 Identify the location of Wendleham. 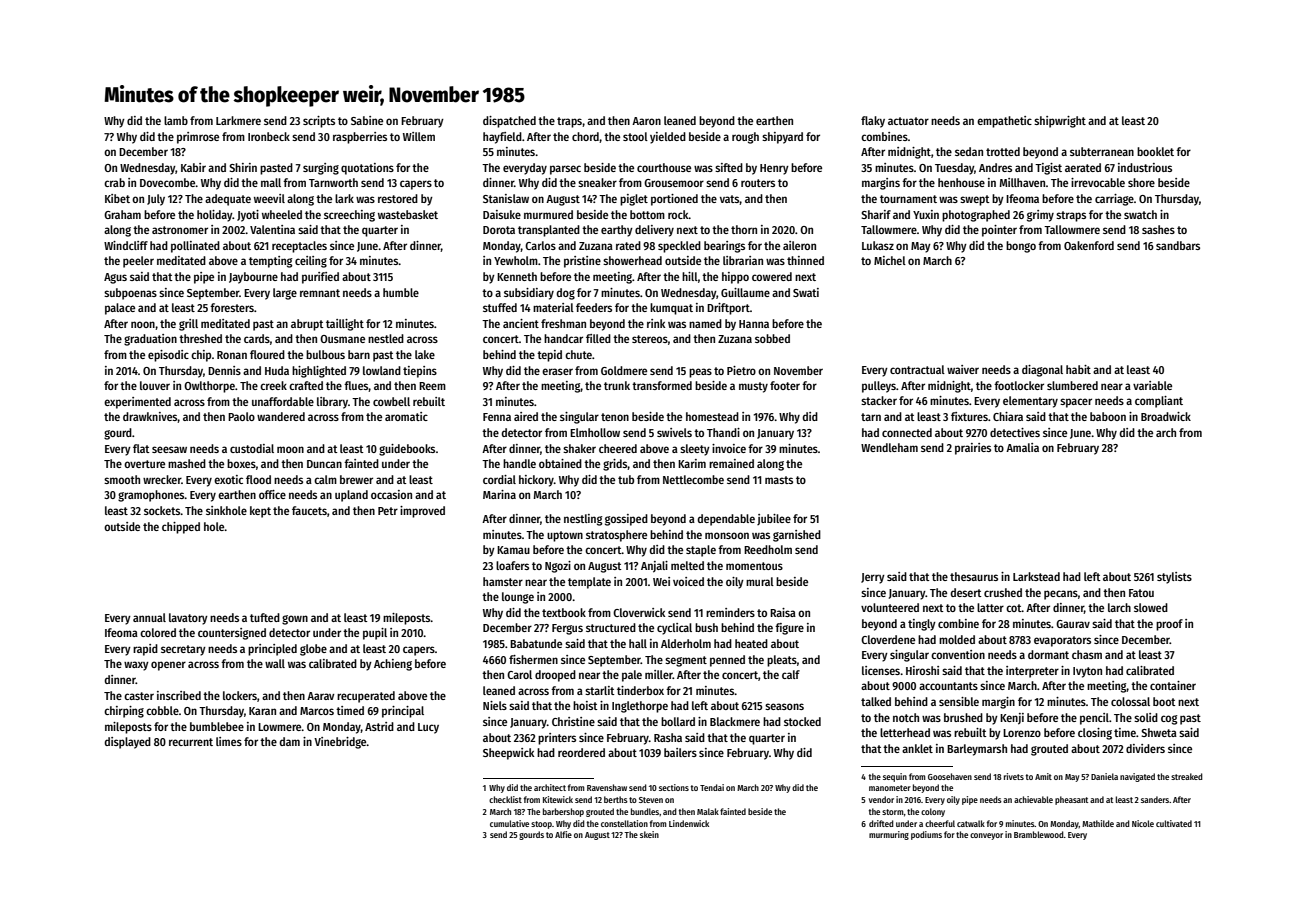
(889, 447).
